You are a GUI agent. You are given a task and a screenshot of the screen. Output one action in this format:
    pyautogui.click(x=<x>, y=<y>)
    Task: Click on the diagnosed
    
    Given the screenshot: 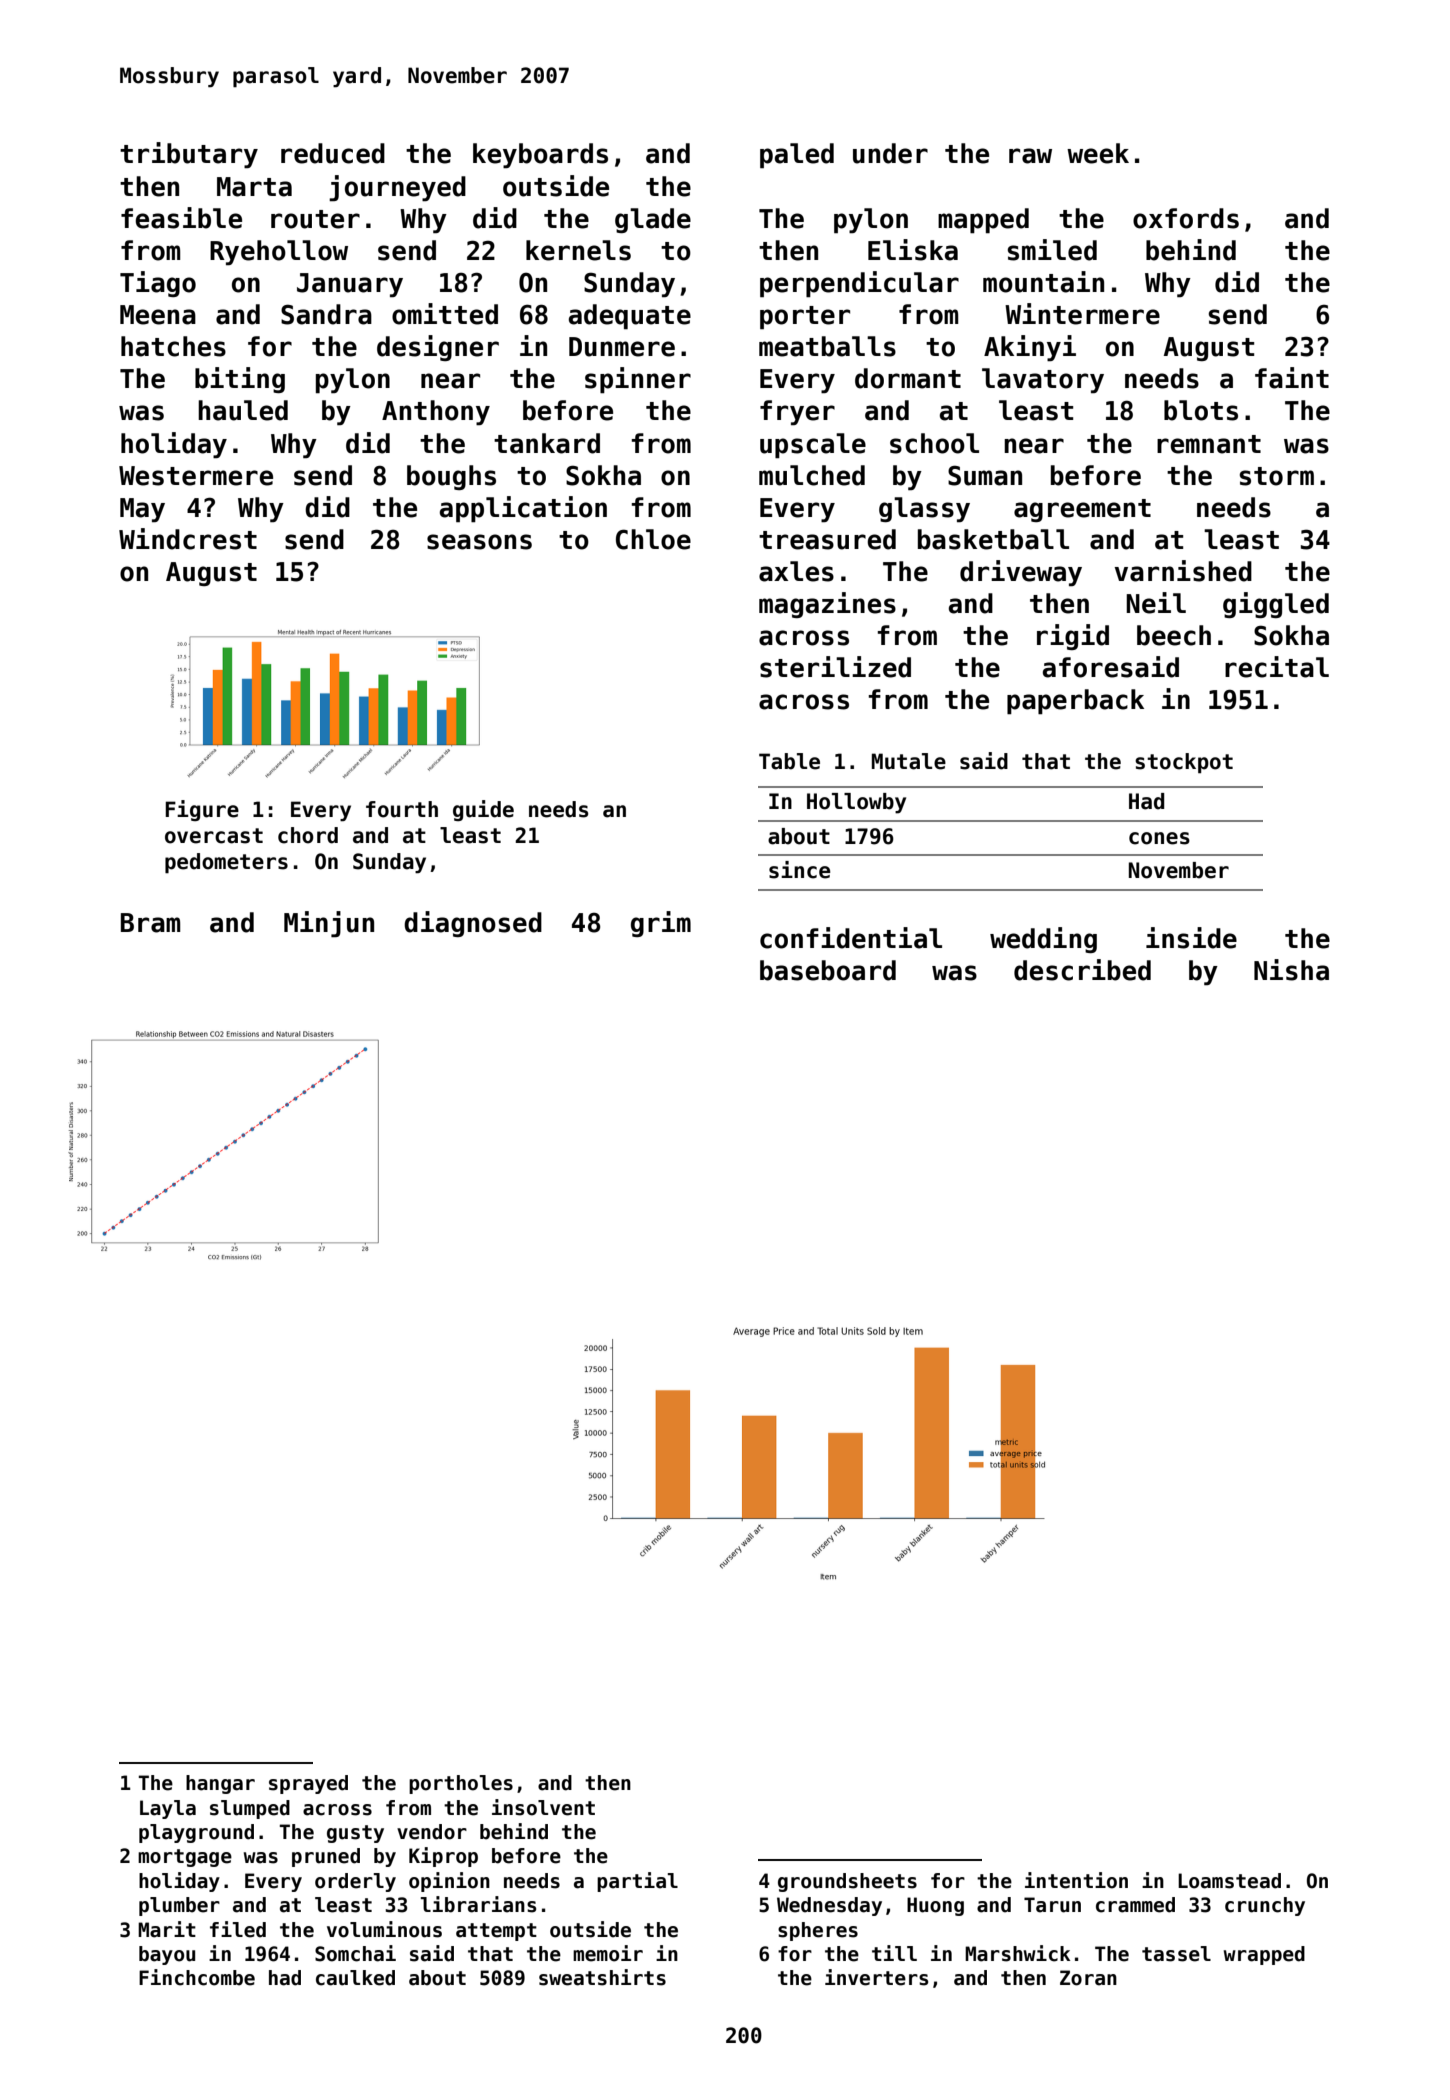 What is the action you would take?
    pyautogui.click(x=473, y=924)
